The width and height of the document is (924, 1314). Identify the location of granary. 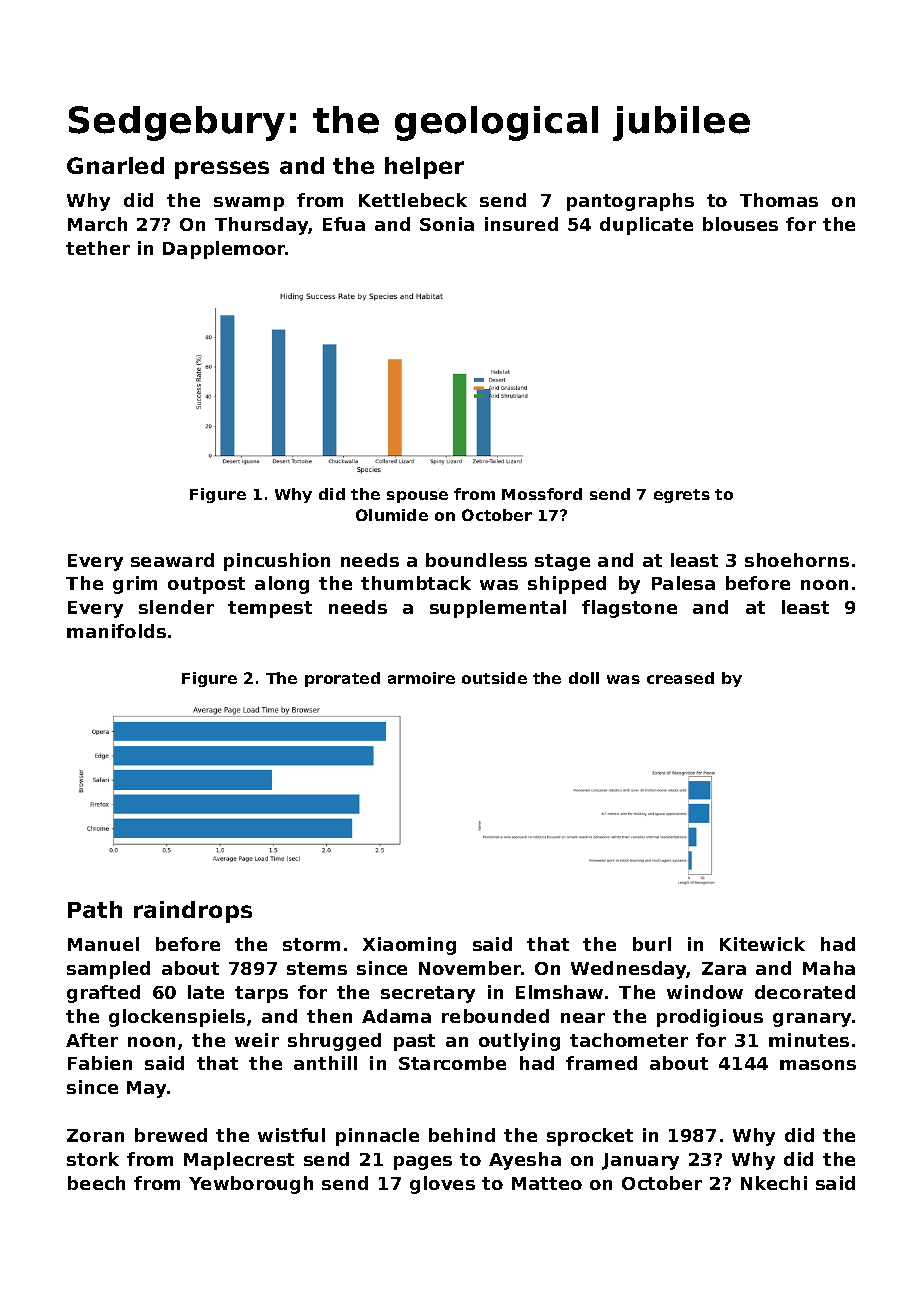
(812, 1020).
